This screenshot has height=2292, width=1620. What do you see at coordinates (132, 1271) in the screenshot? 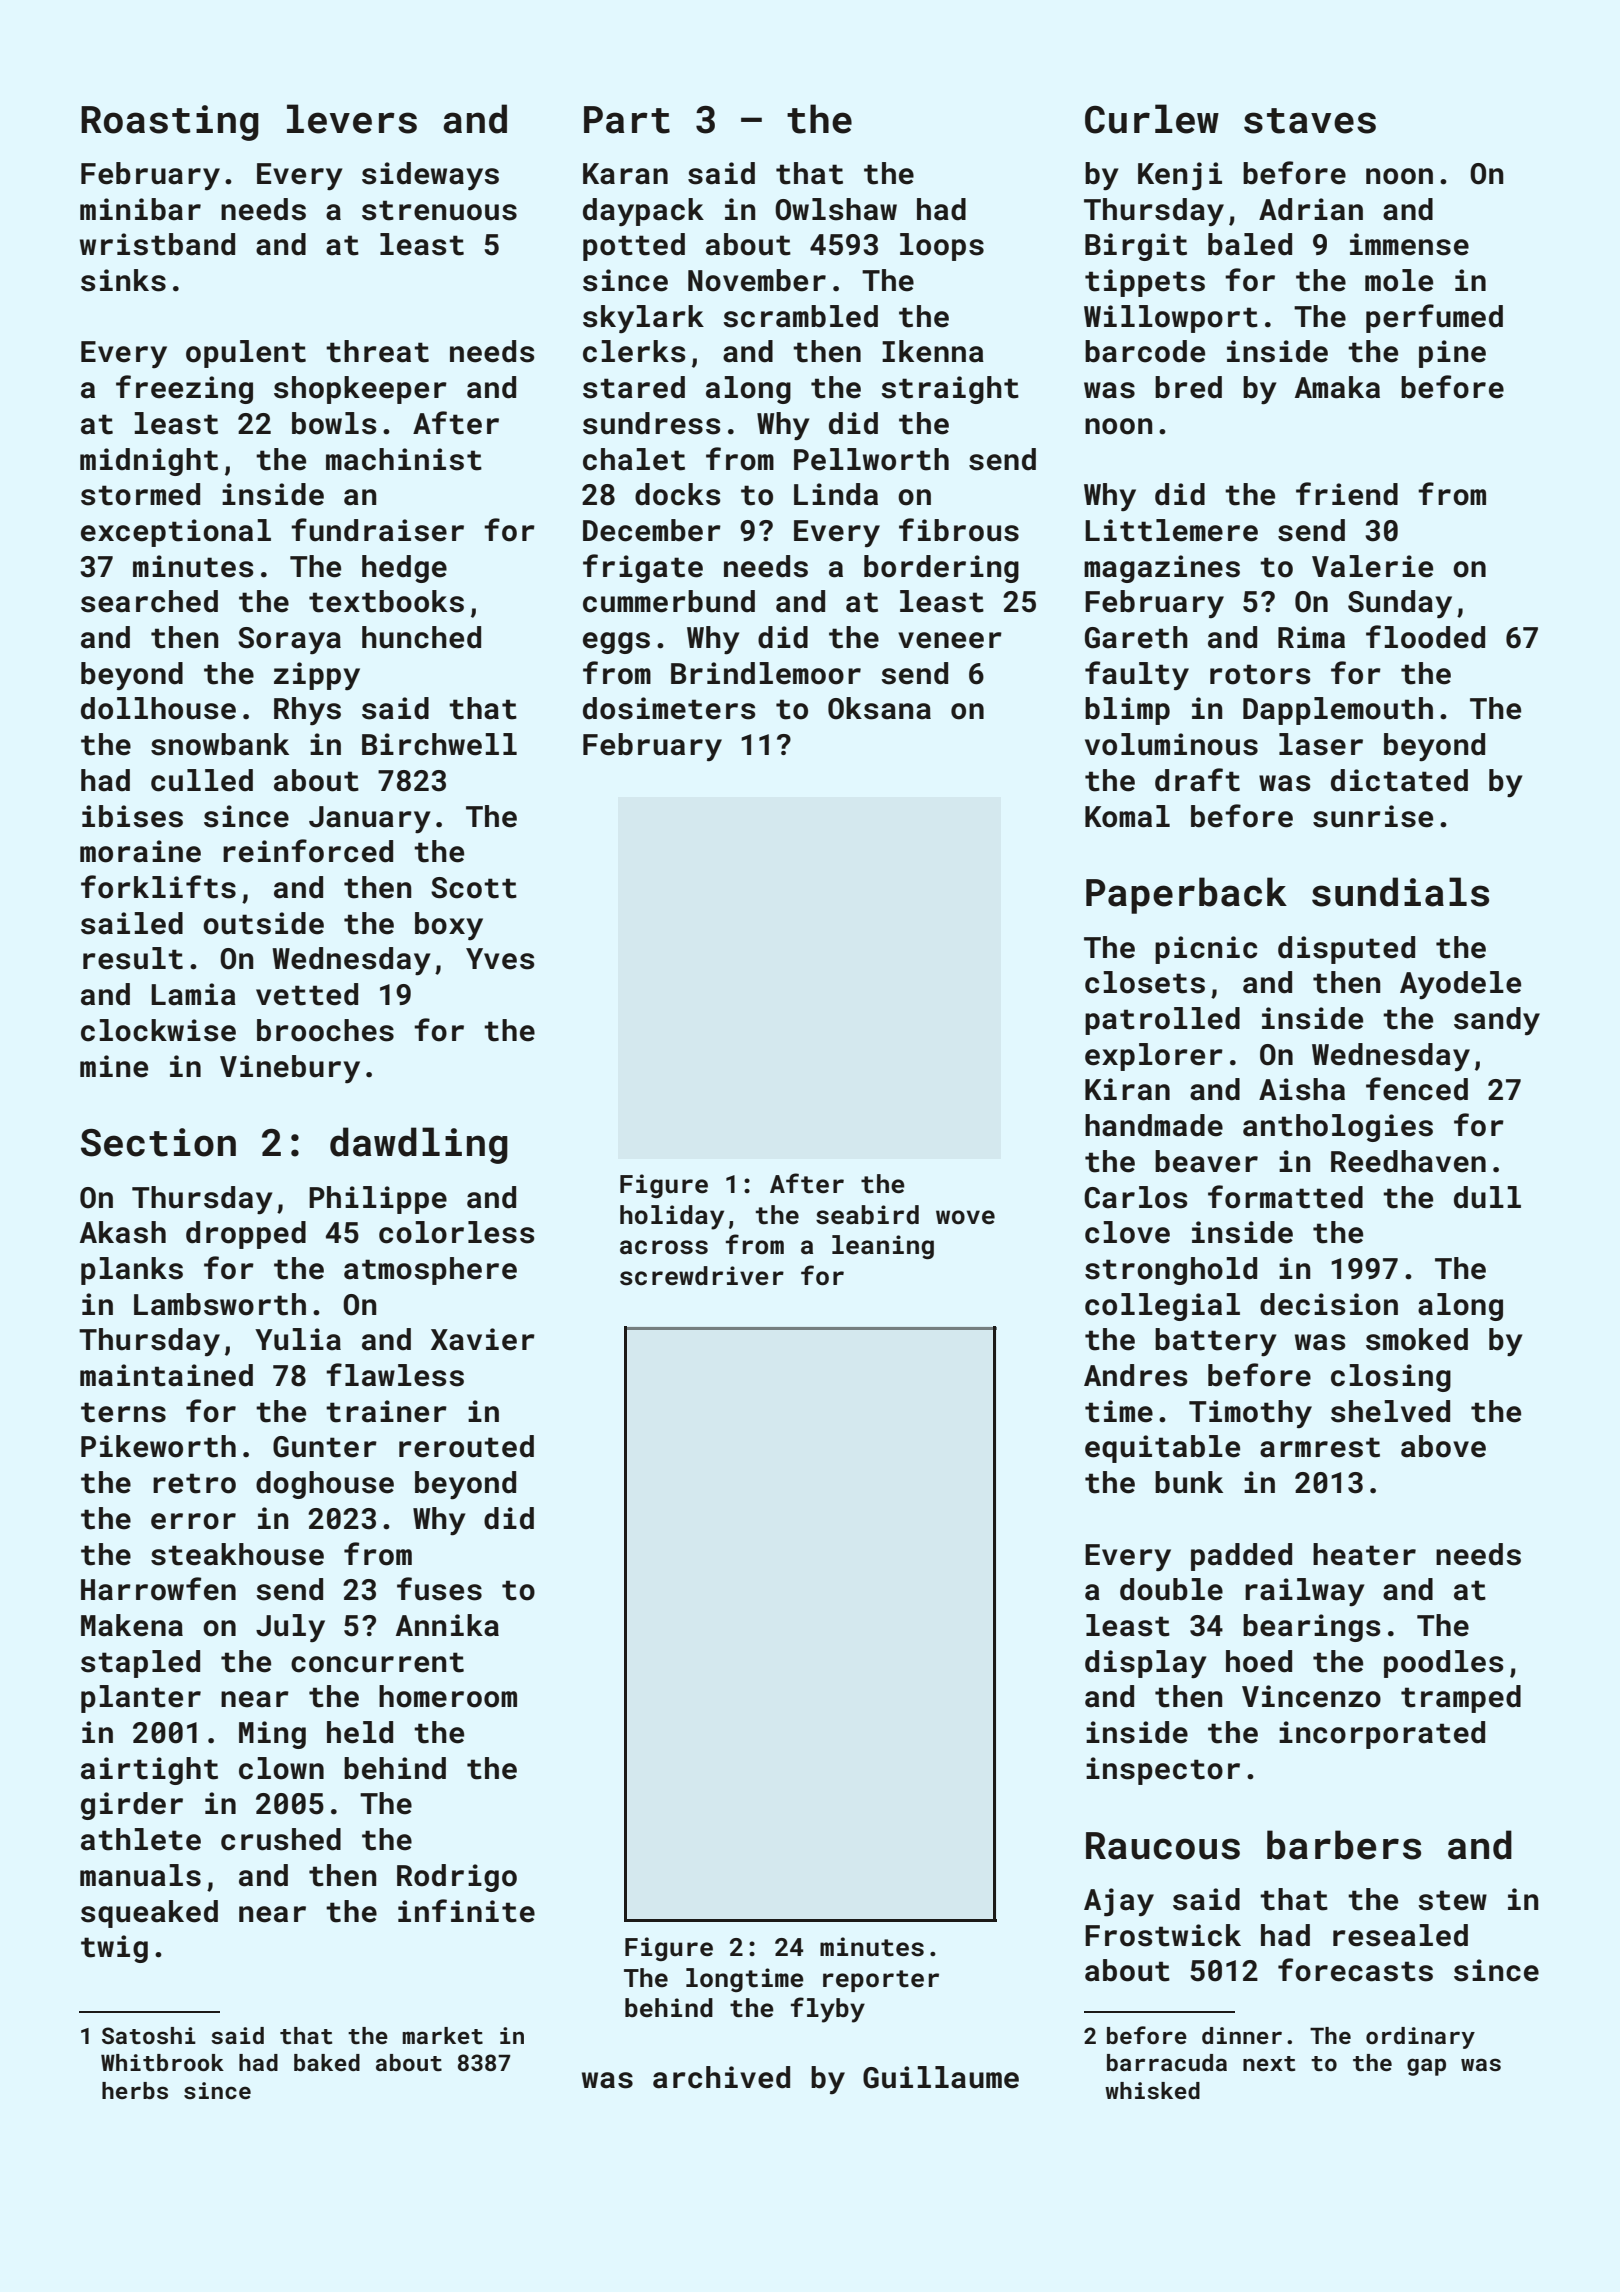
I see `planks` at bounding box center [132, 1271].
